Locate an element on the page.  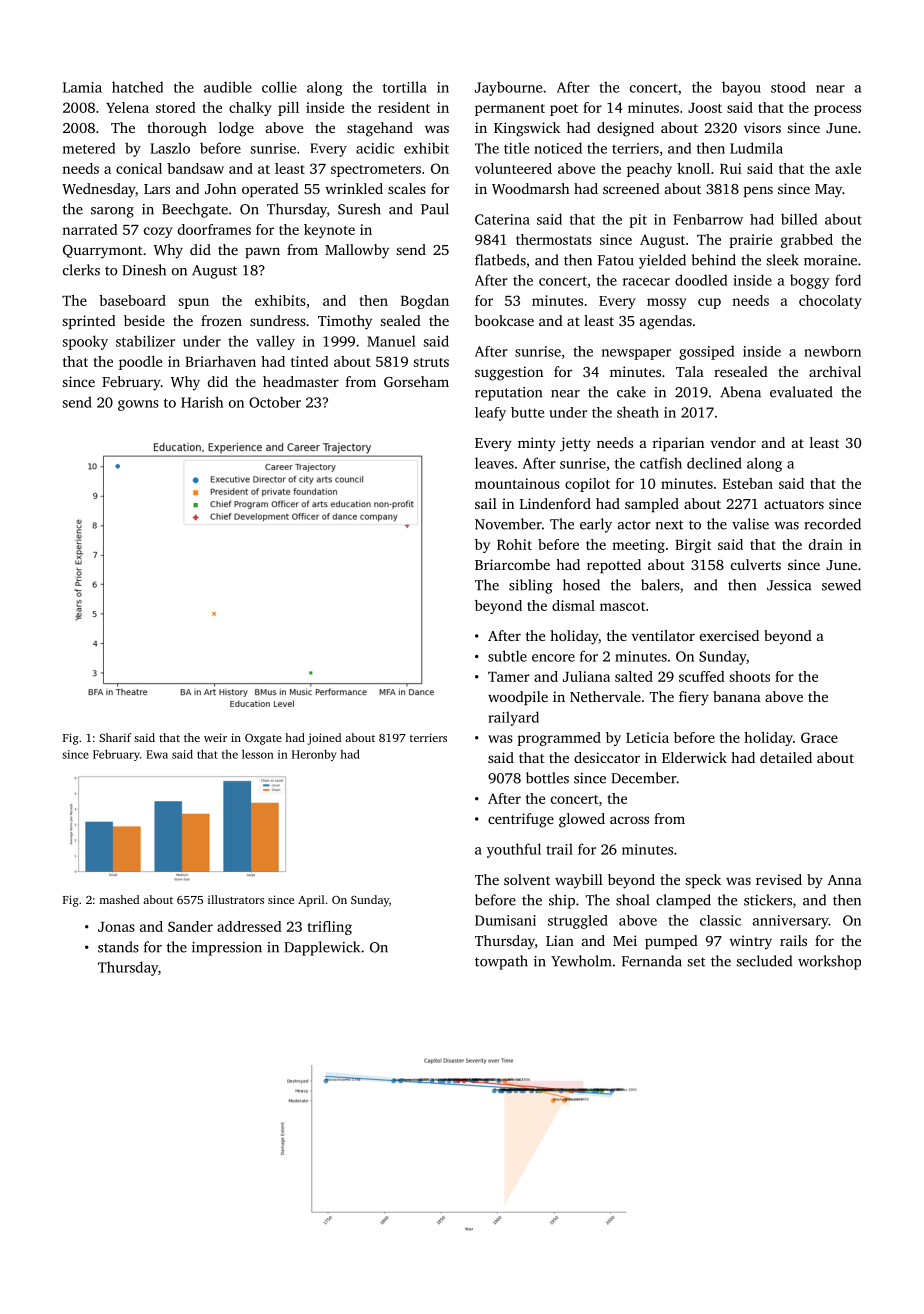
stabilizer is located at coordinates (145, 341).
